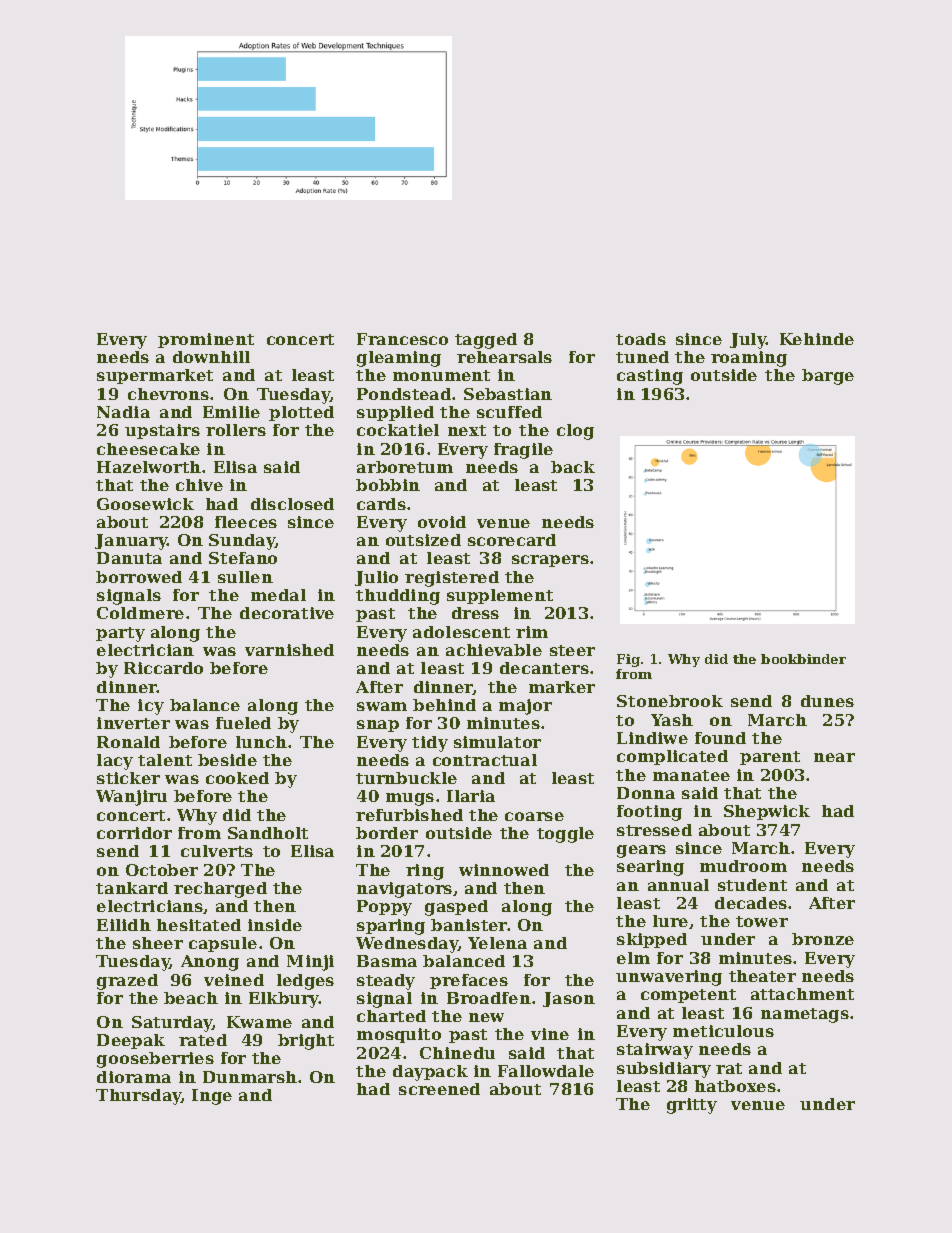 The height and width of the screenshot is (1233, 952). What do you see at coordinates (120, 634) in the screenshot?
I see `party` at bounding box center [120, 634].
